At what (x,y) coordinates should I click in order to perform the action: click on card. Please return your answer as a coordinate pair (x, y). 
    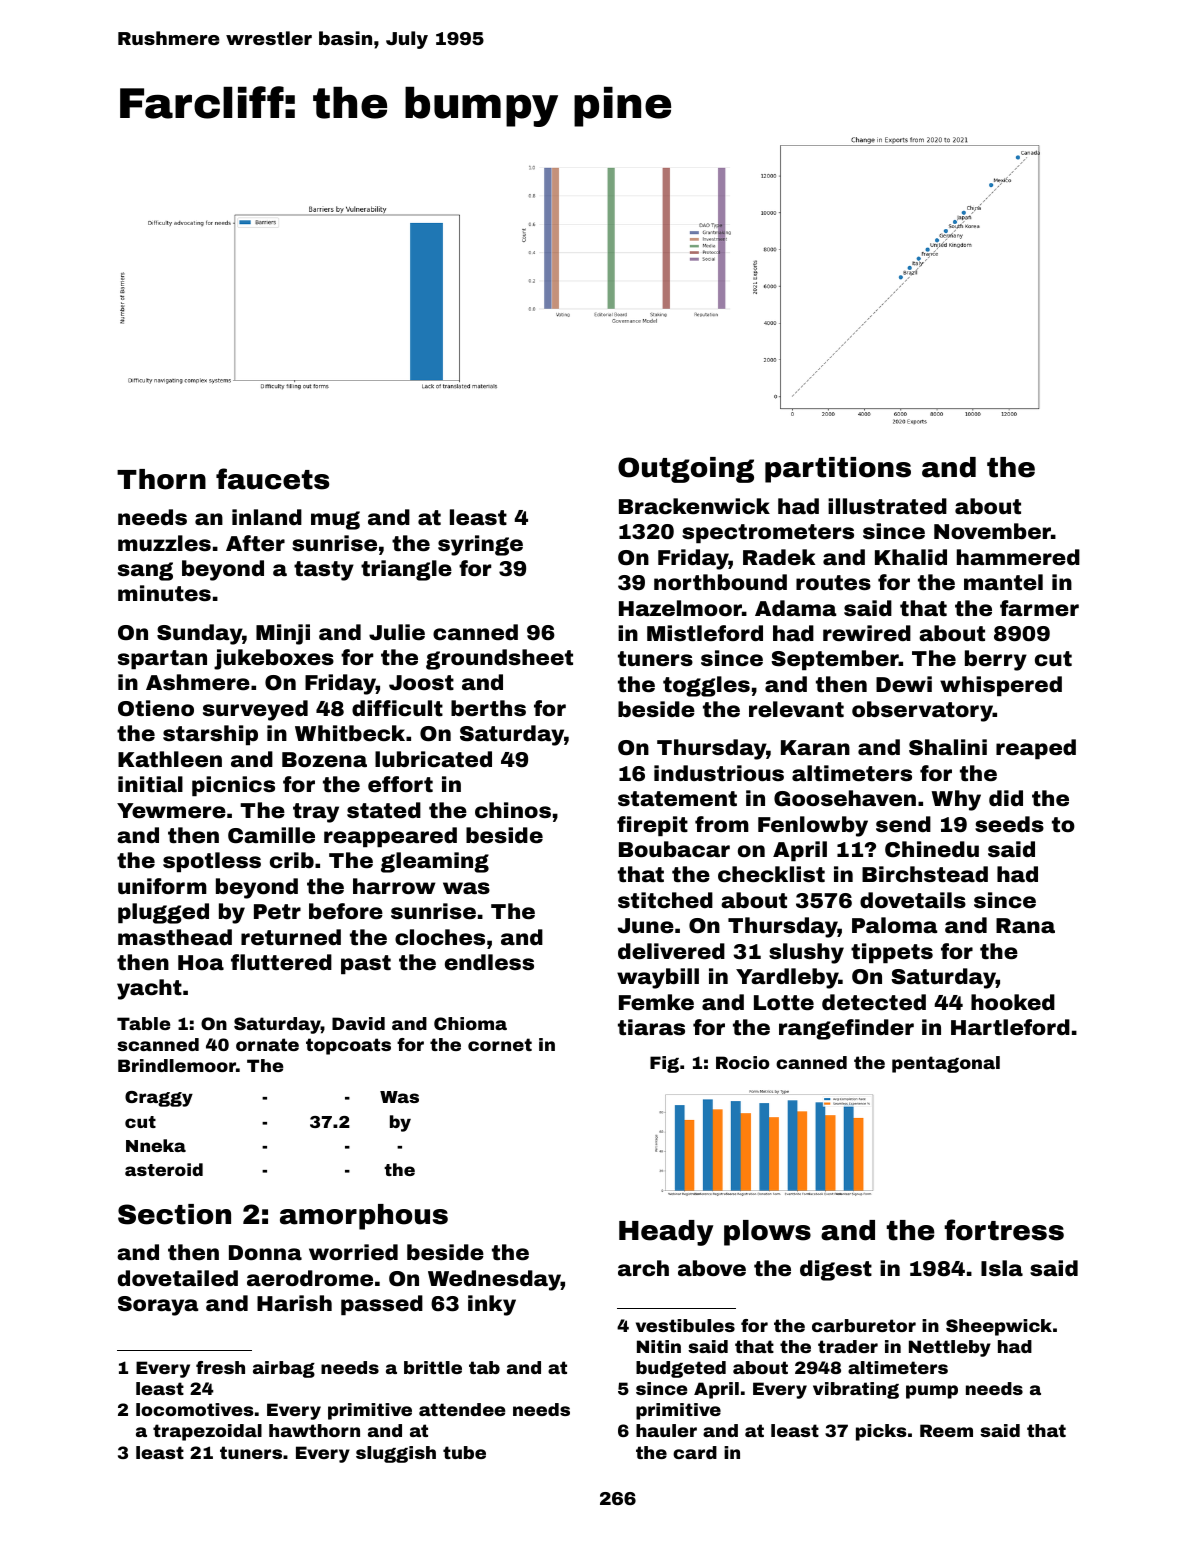
    Looking at the image, I should click on (695, 1452).
